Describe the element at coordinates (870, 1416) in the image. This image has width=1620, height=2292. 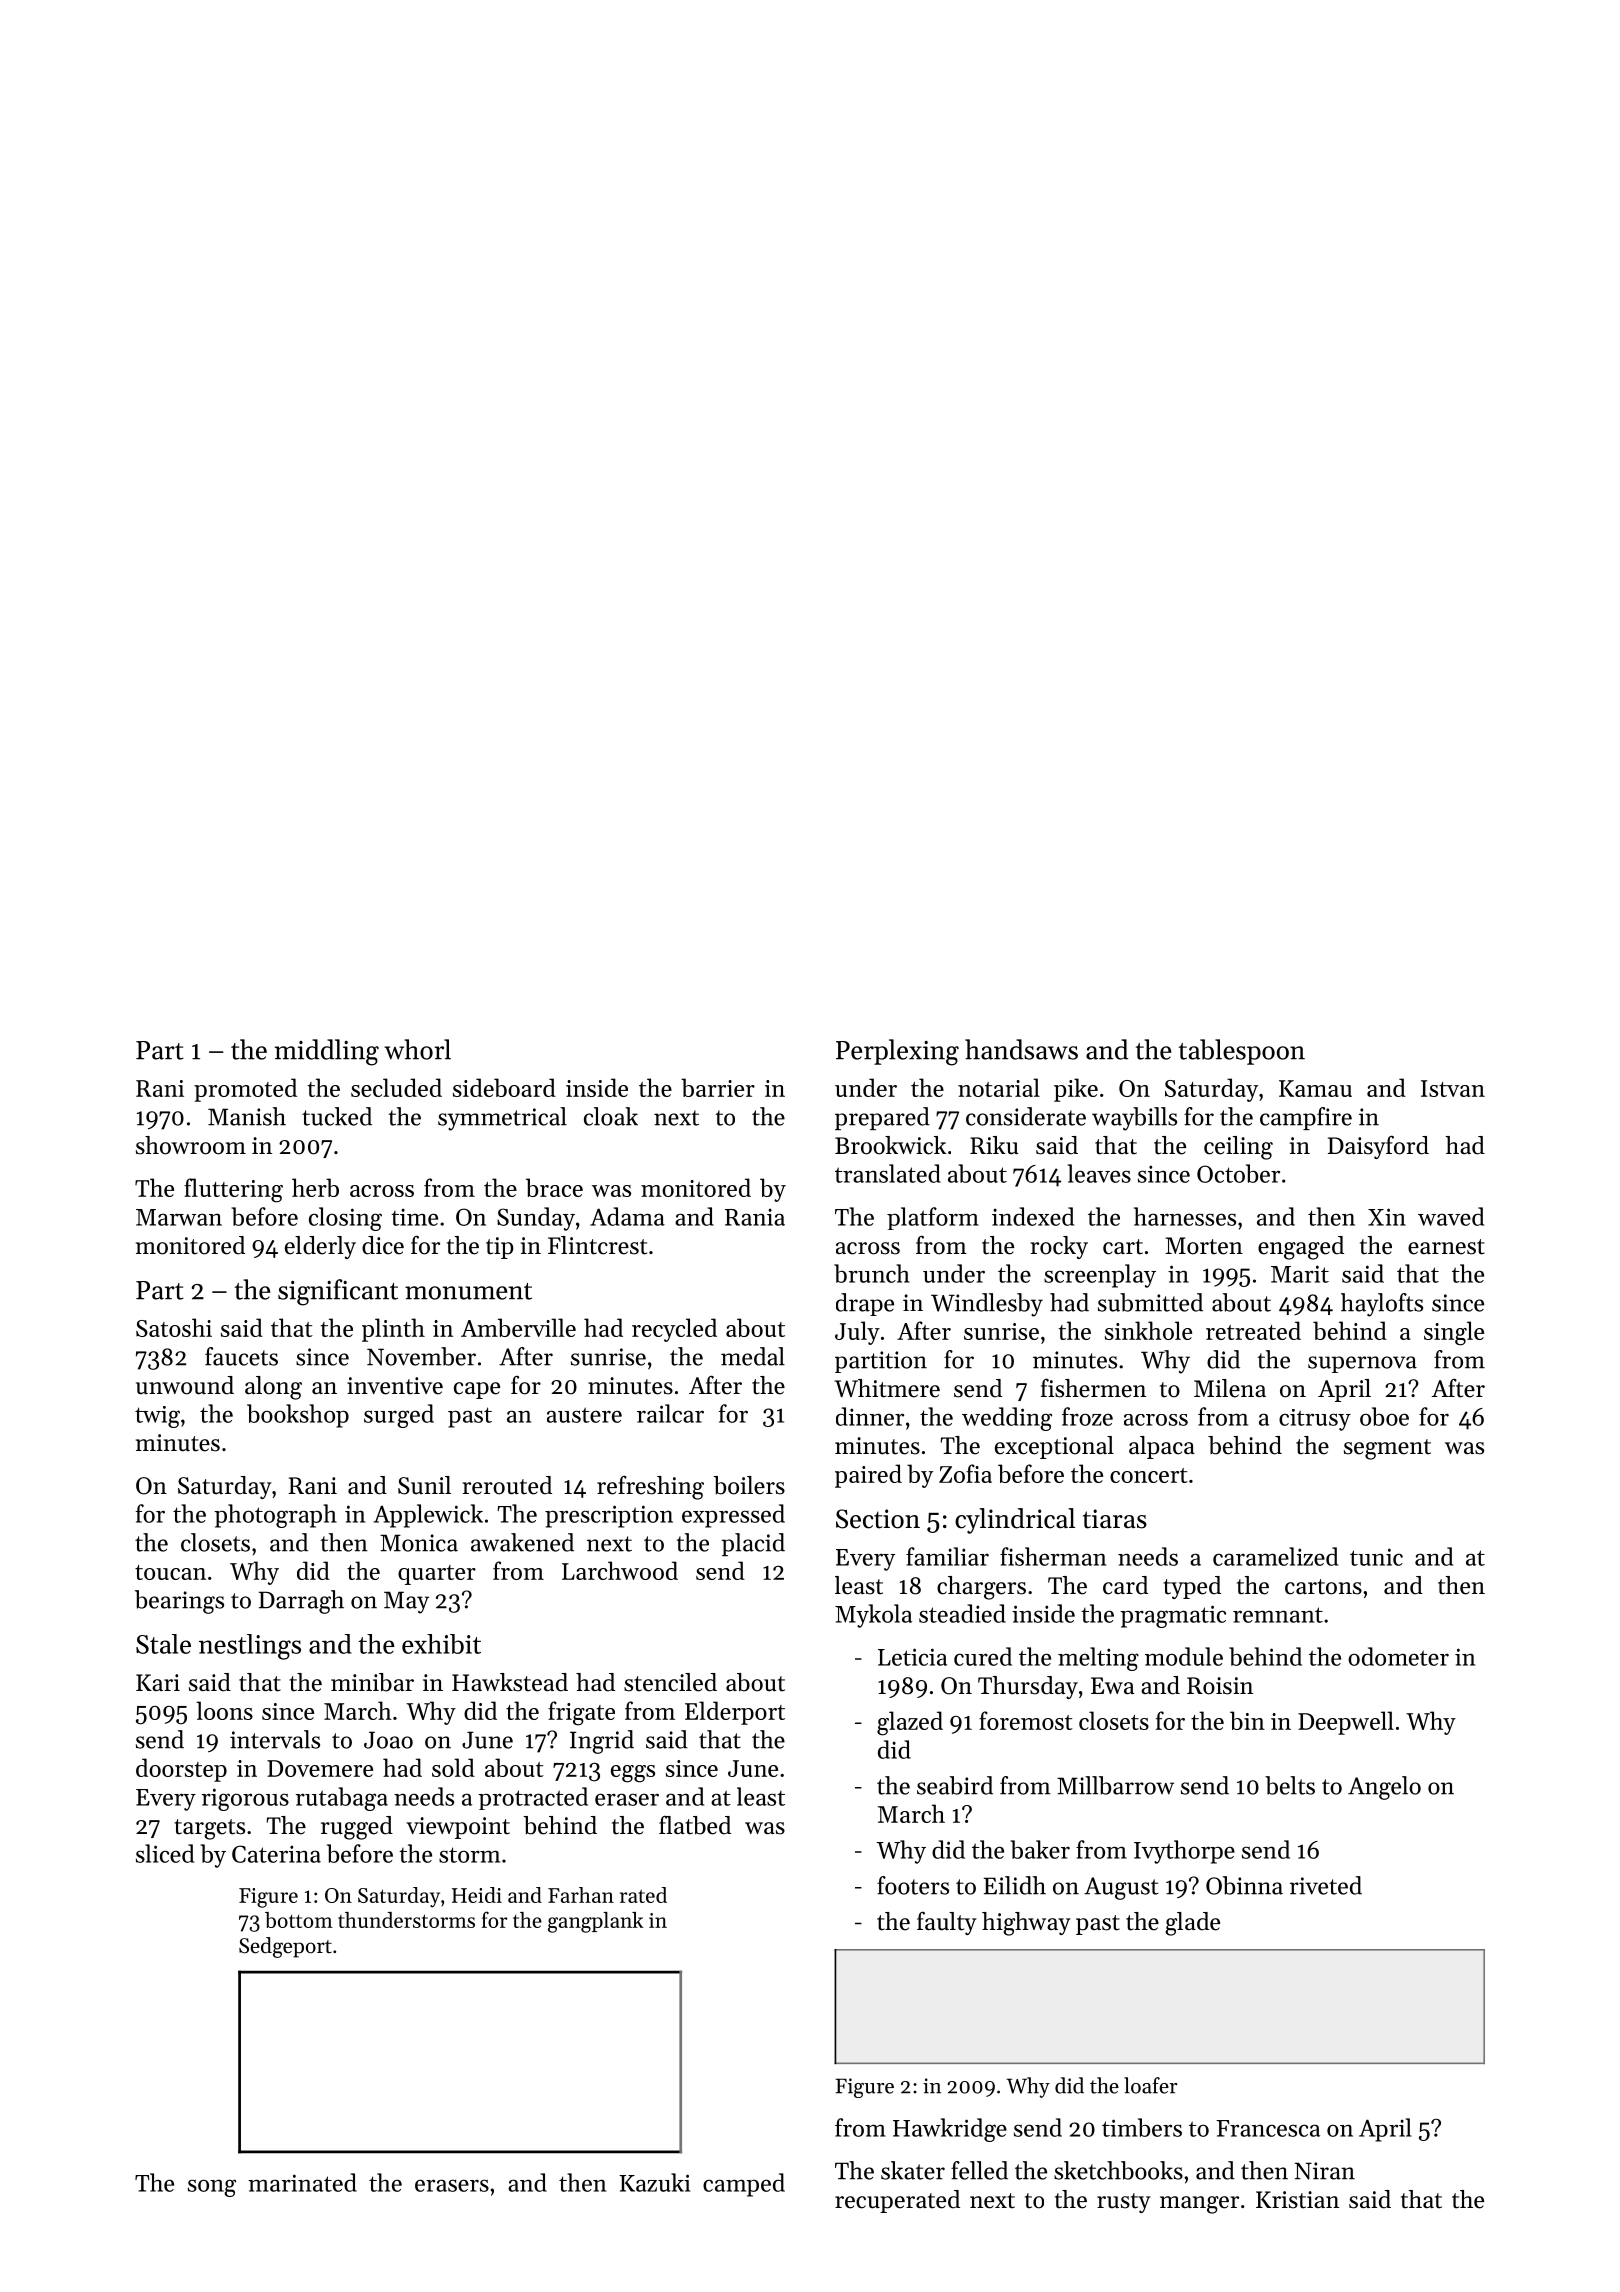
I see `dinner` at that location.
